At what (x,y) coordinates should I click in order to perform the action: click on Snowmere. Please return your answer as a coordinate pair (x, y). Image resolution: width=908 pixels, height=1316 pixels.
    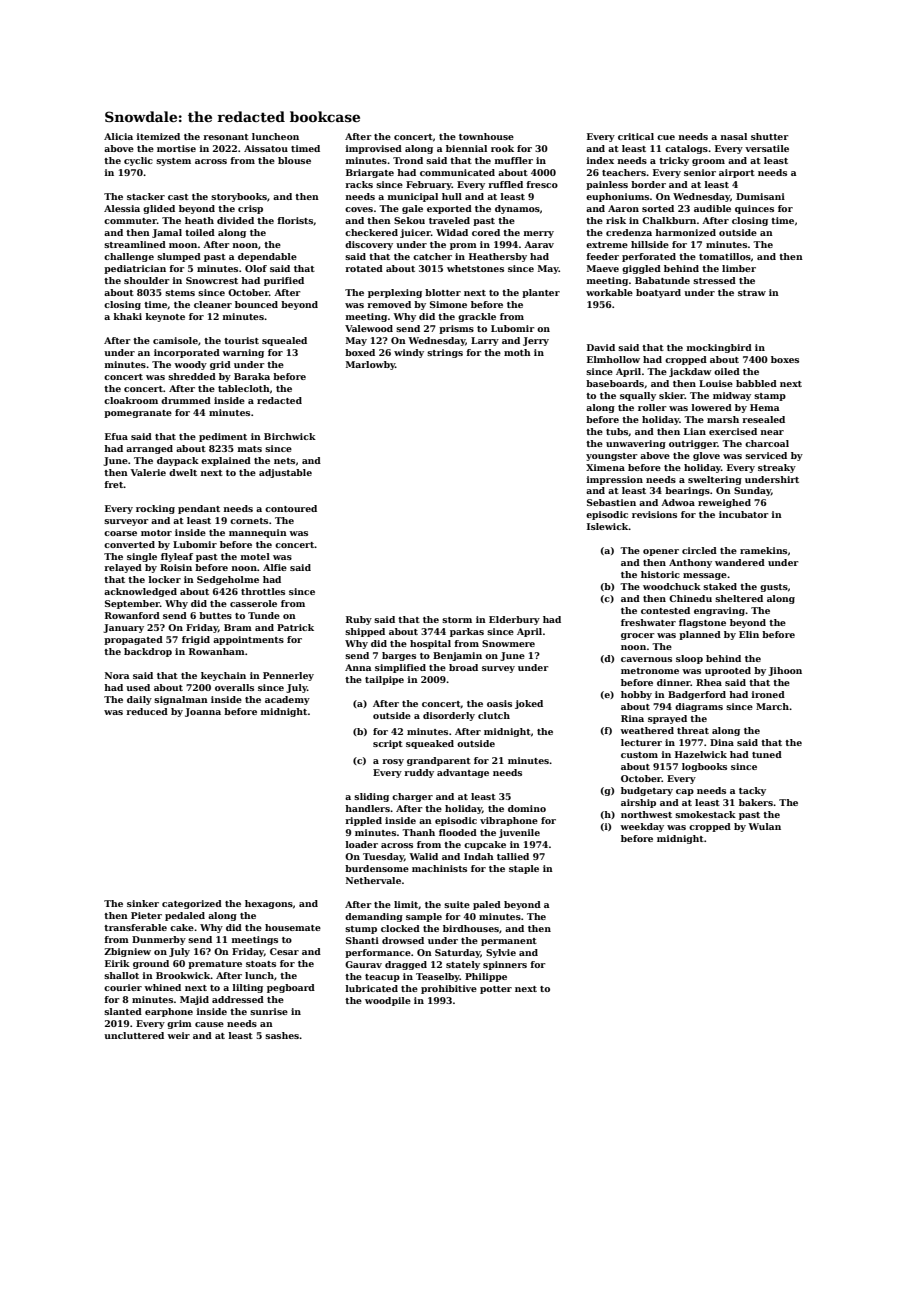
    Looking at the image, I should click on (508, 643).
